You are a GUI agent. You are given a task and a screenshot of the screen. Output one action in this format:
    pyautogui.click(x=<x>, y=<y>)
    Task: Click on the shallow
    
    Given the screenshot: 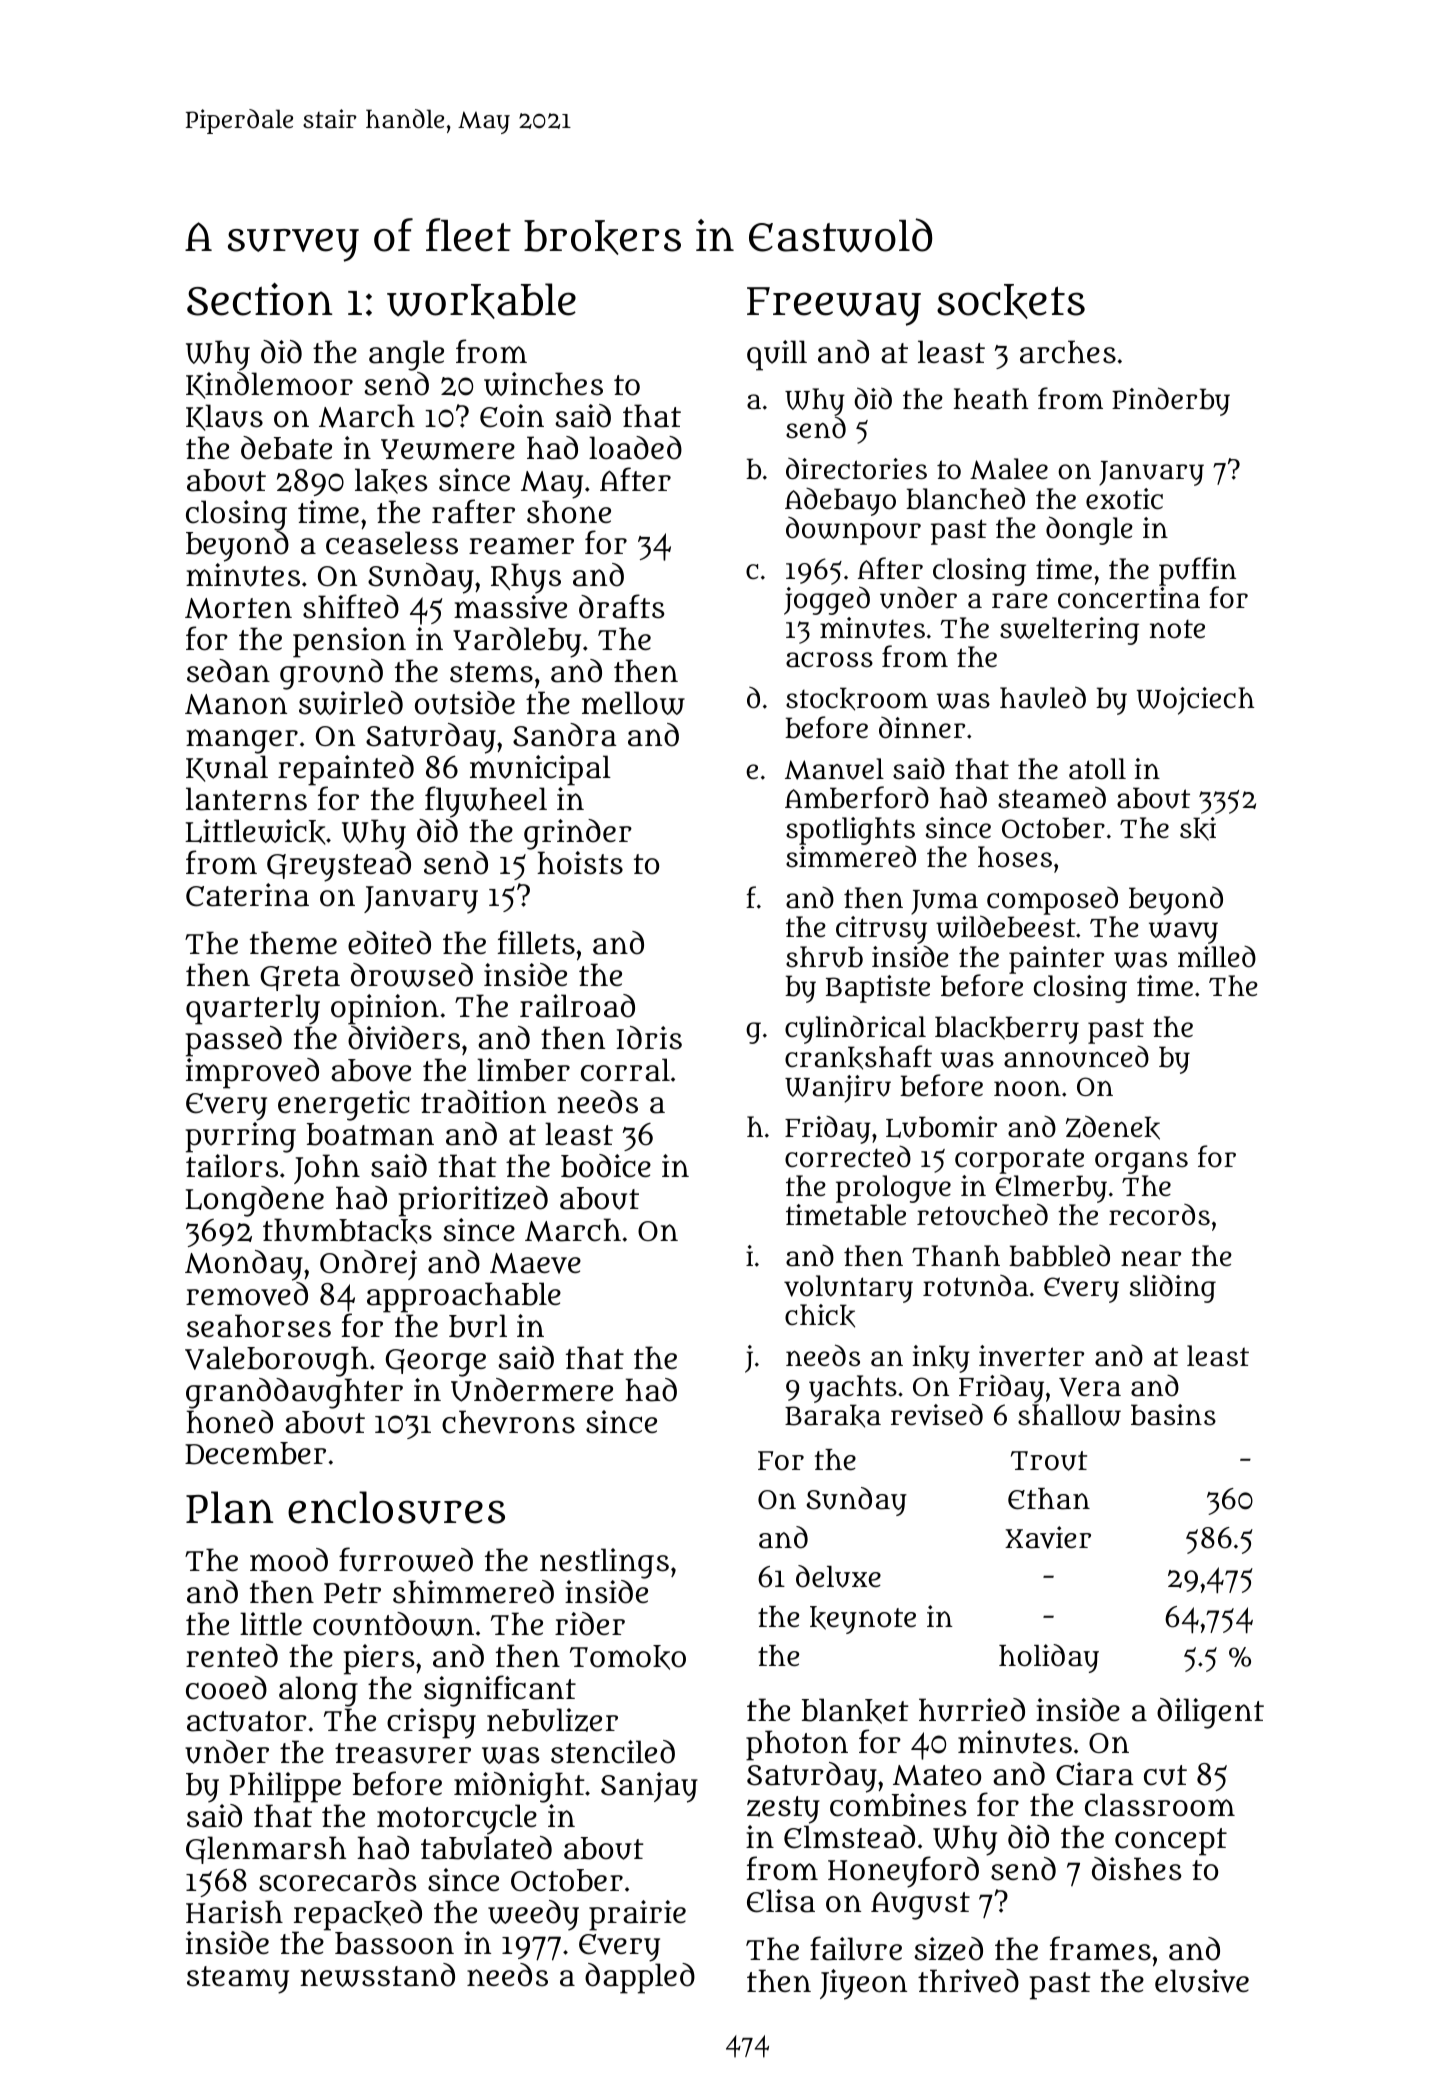 What is the action you would take?
    pyautogui.click(x=1069, y=1415)
